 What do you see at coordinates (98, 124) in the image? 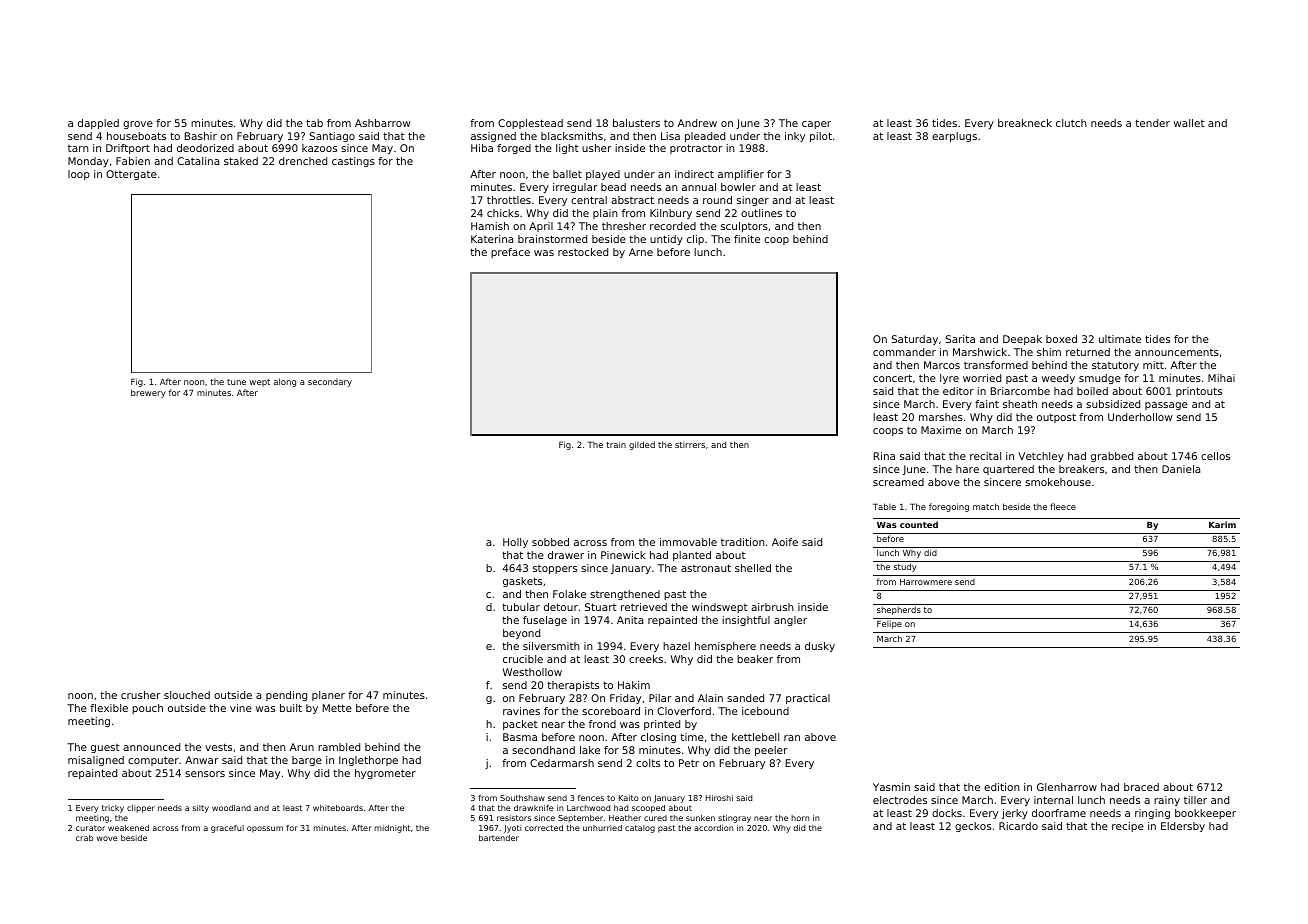
I see `dappled` at bounding box center [98, 124].
